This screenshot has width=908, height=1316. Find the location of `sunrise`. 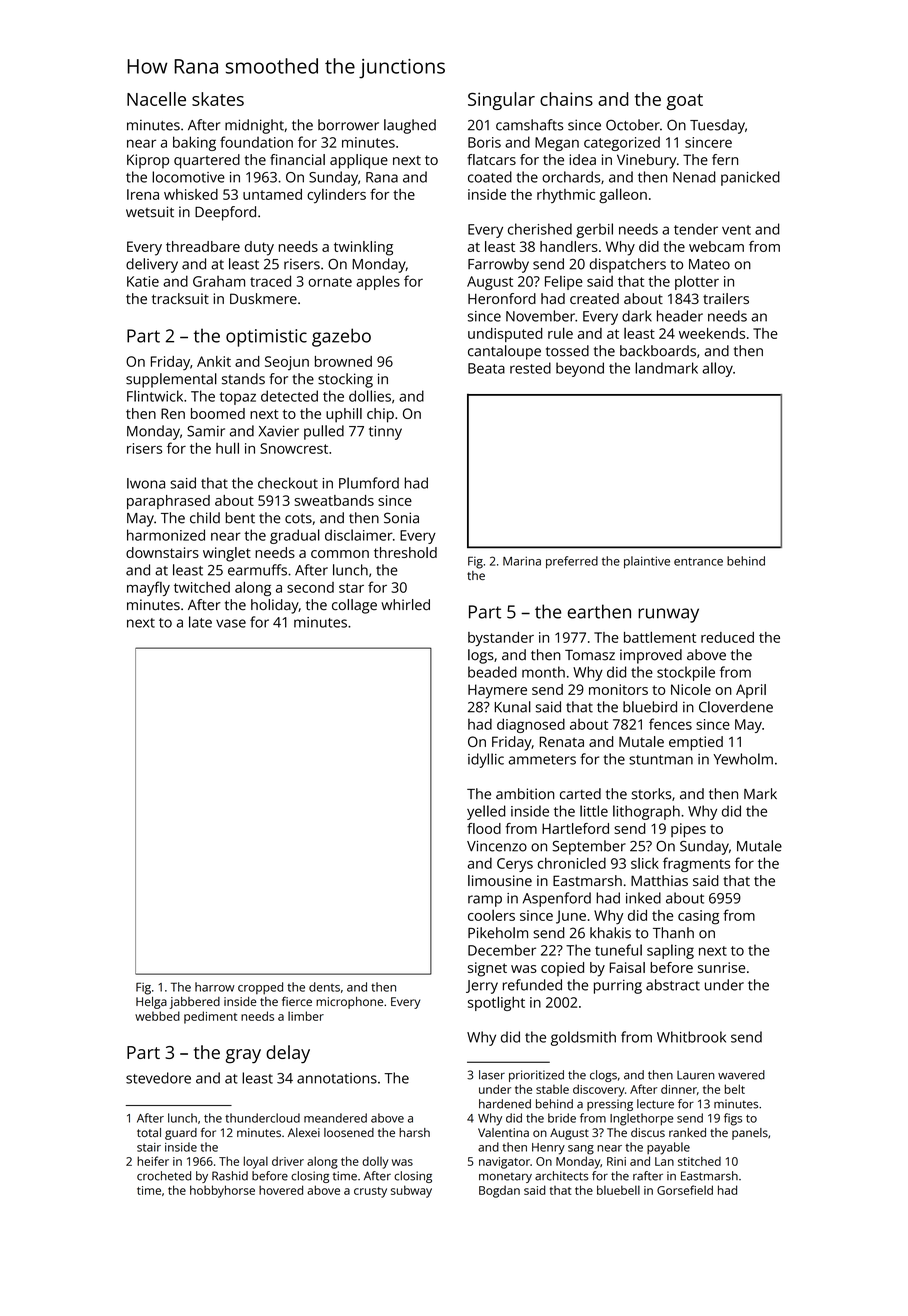

sunrise is located at coordinates (721, 967).
